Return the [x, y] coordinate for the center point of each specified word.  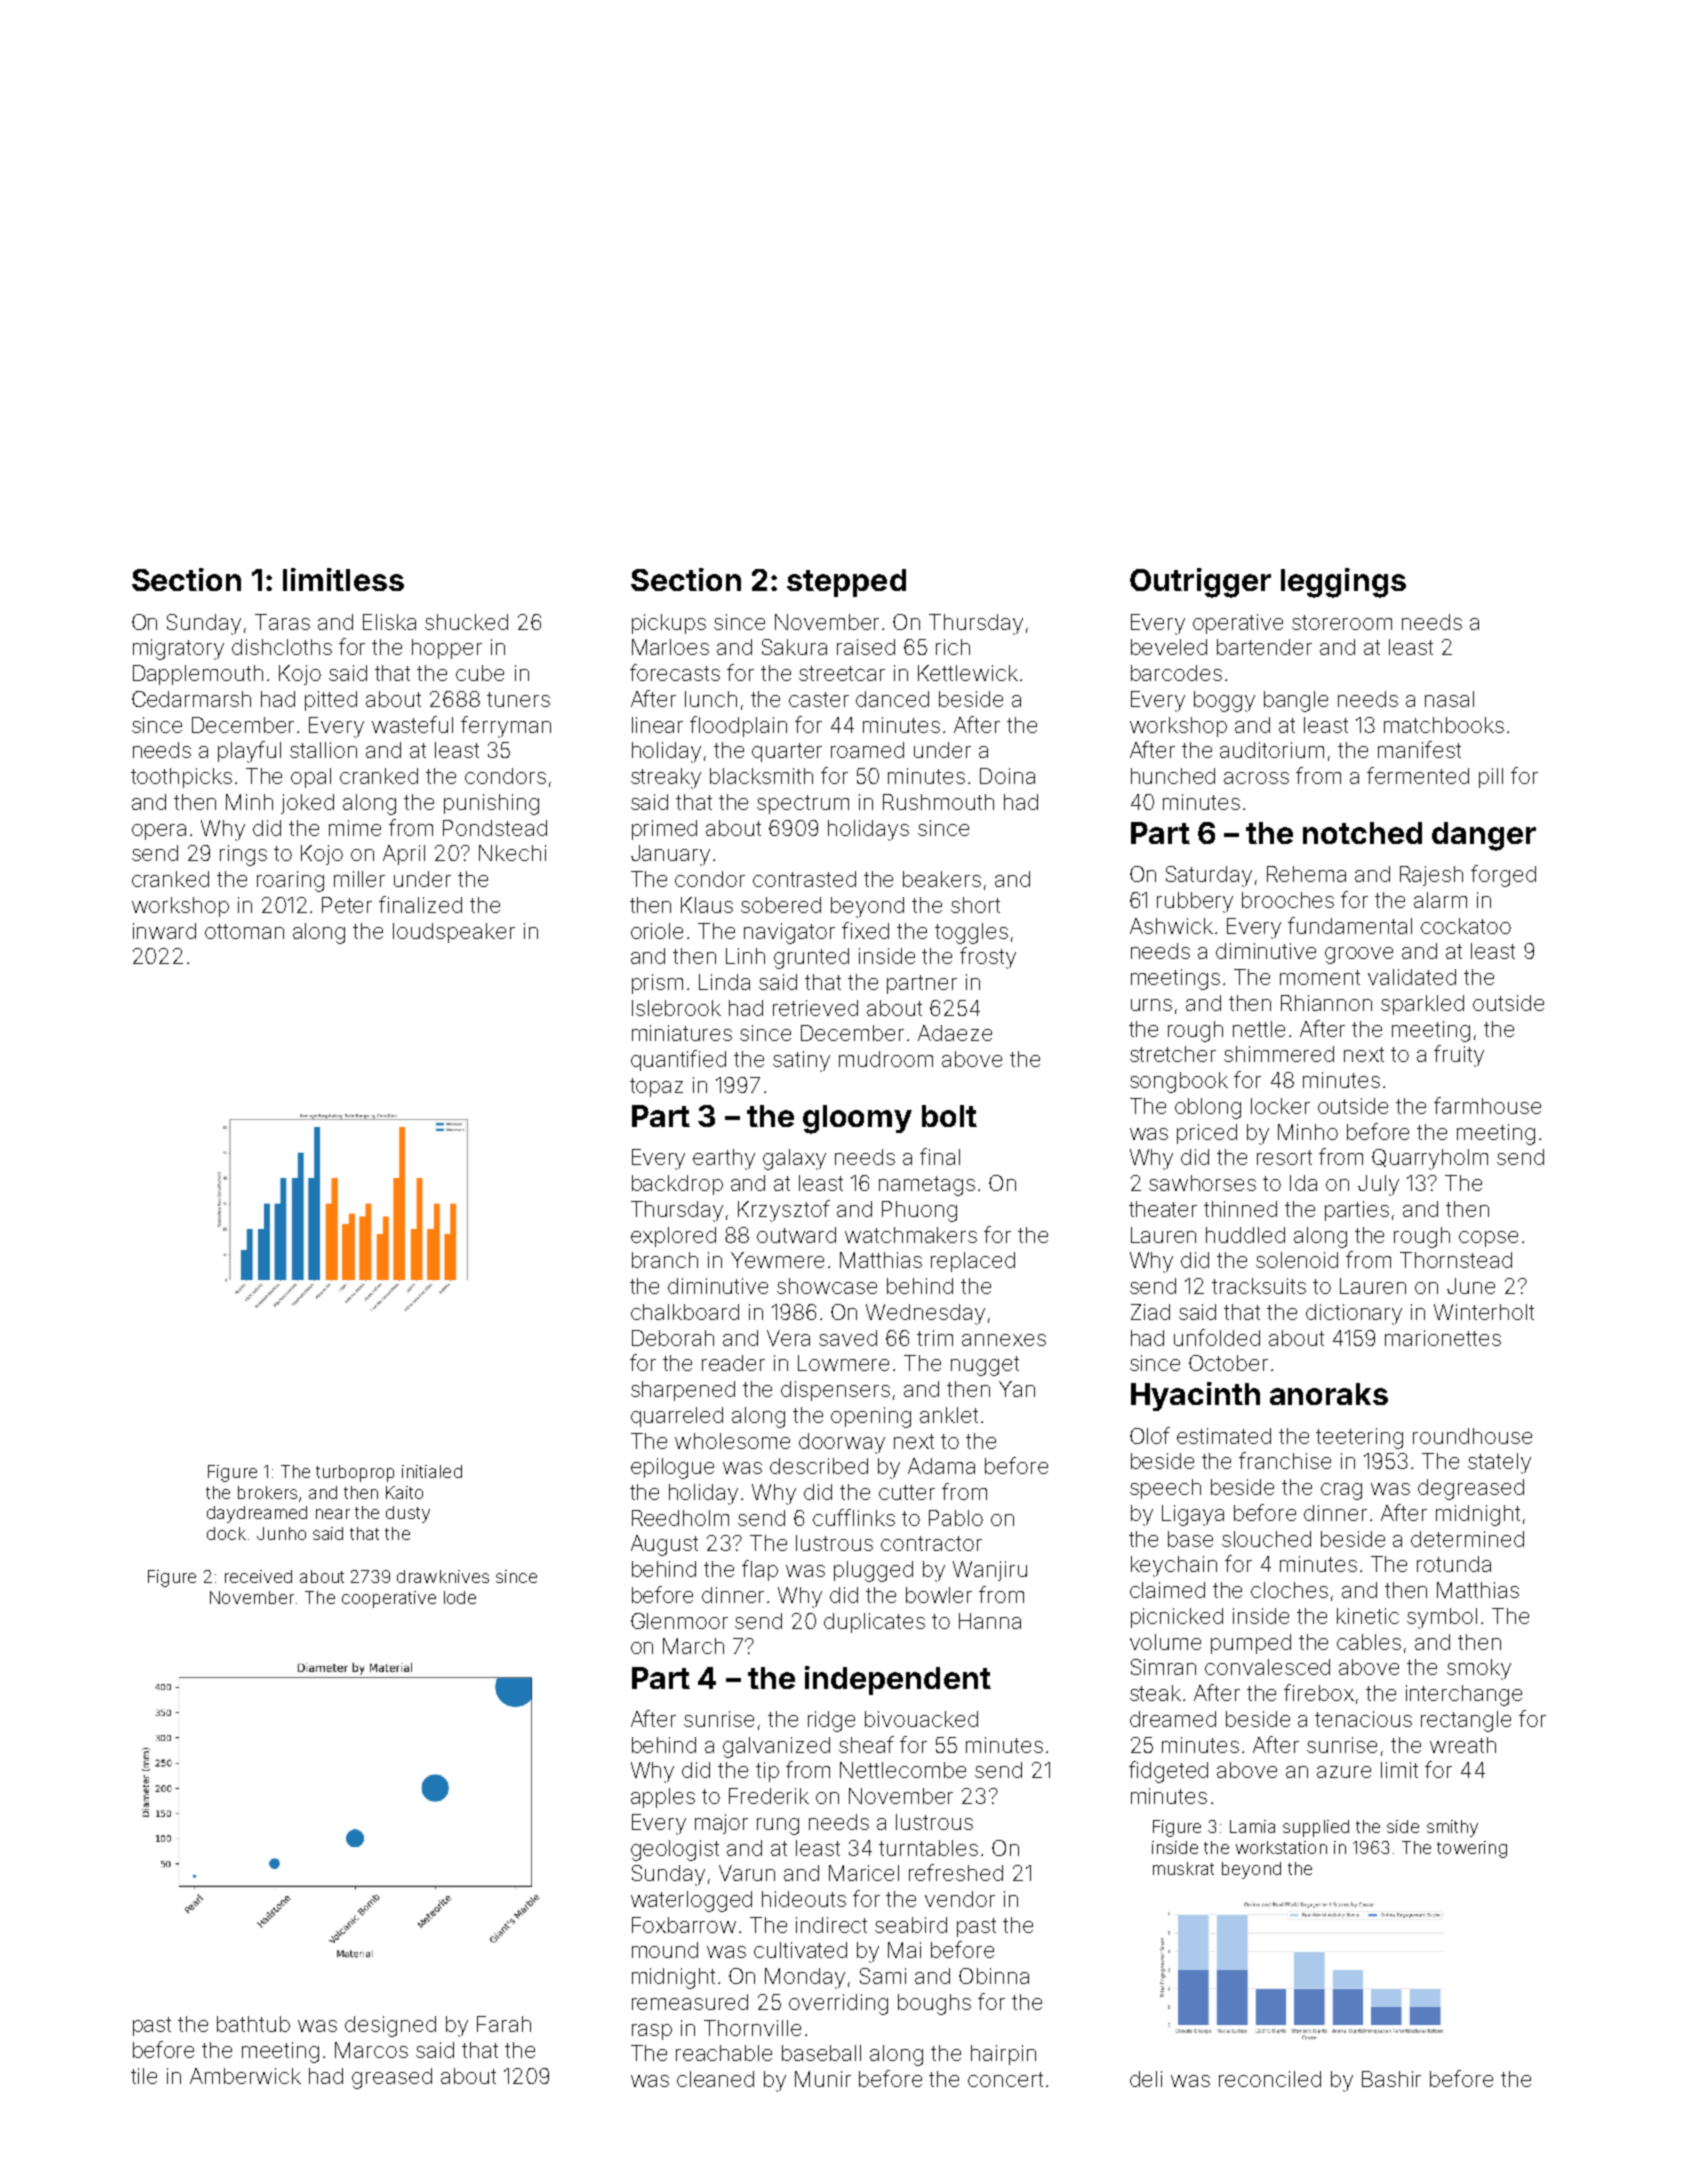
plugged [873, 1571]
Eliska [389, 622]
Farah [504, 2024]
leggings [1343, 583]
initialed [432, 1471]
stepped [846, 583]
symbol [1442, 1618]
